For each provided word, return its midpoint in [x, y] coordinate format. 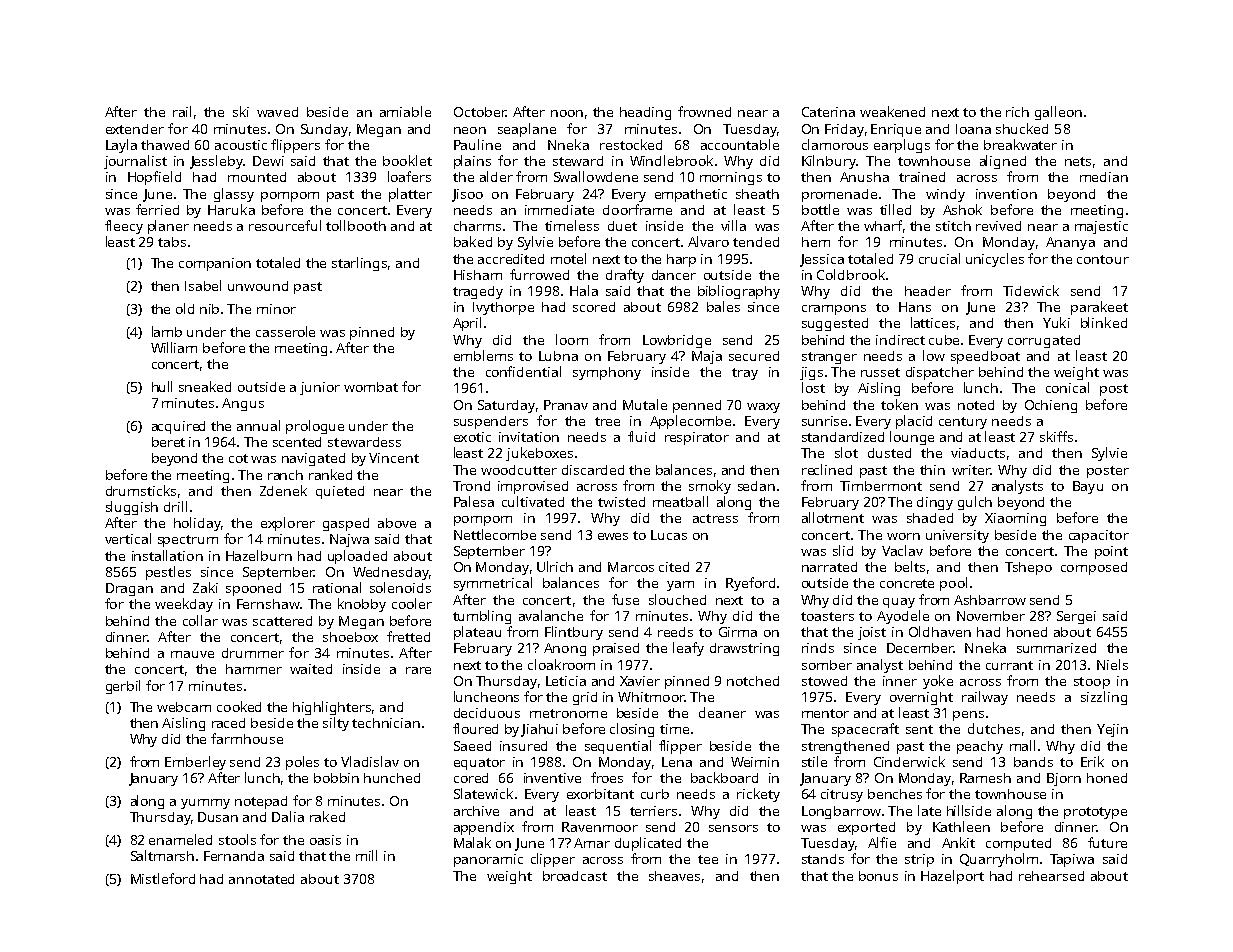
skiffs [1056, 436]
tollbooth [356, 225]
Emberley [195, 763]
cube [944, 340]
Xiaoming [1015, 519]
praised [616, 649]
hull [162, 386]
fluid [641, 436]
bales [723, 306]
